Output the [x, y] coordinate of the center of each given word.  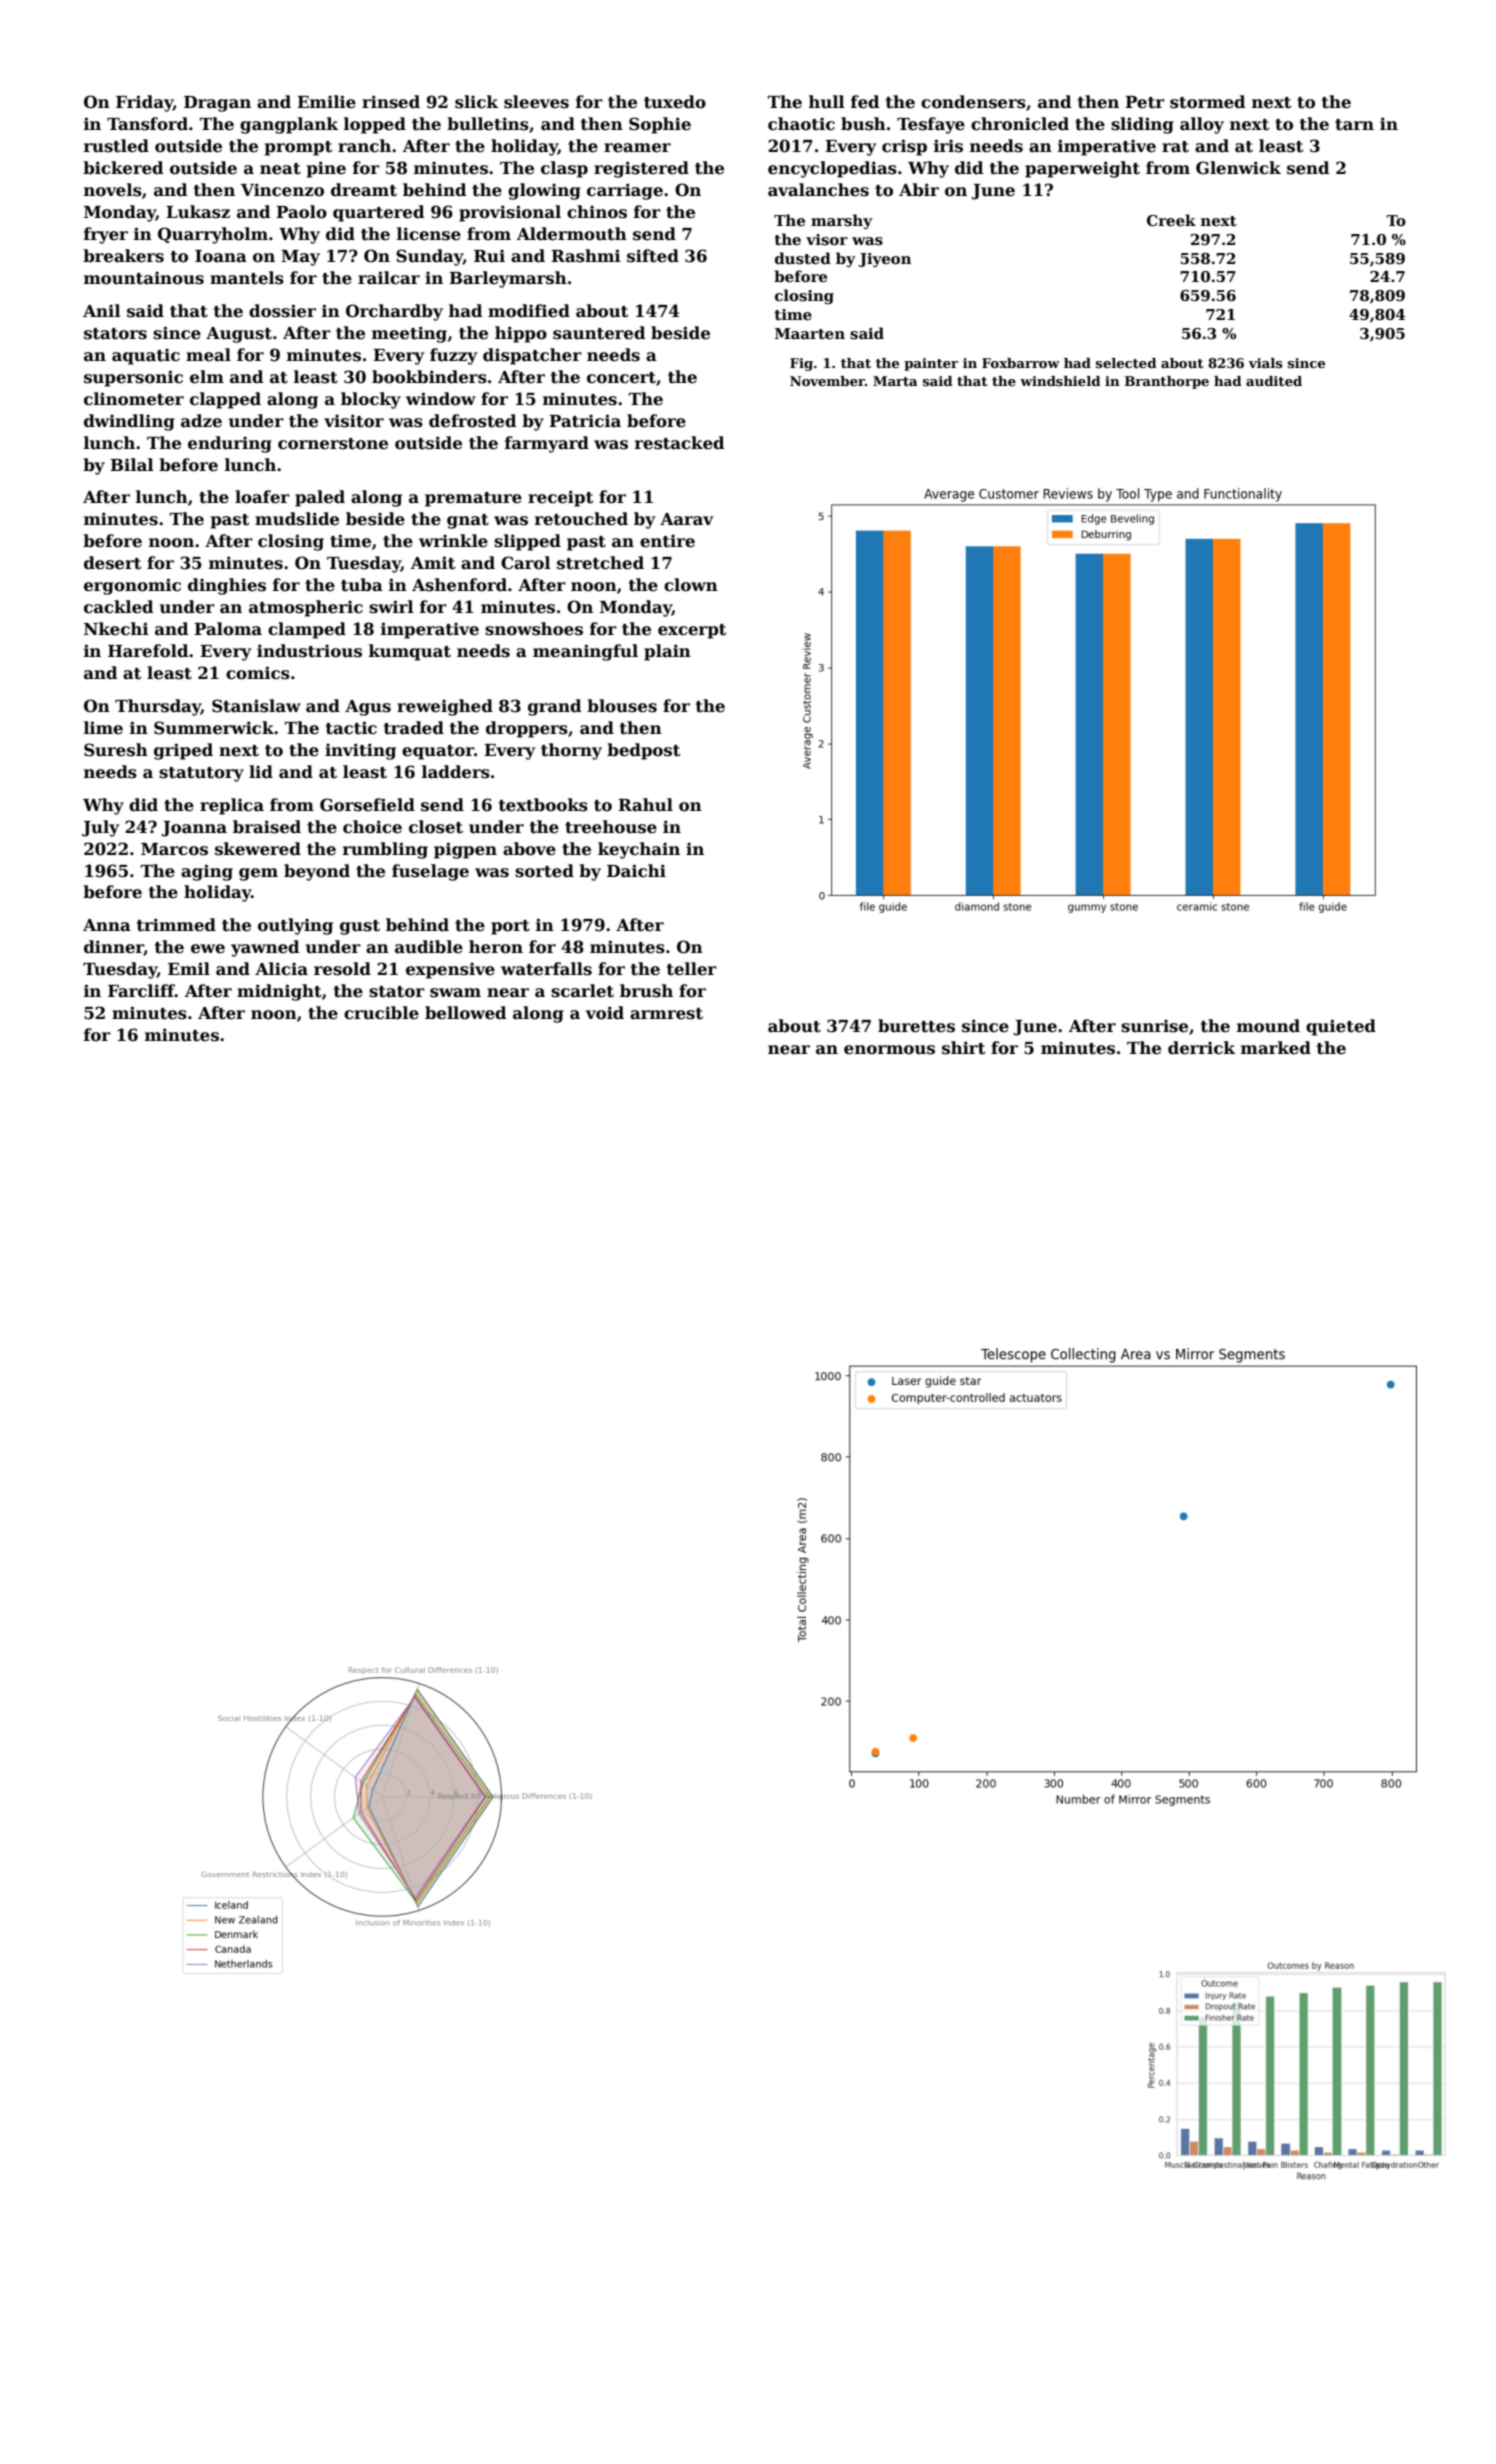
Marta [895, 381]
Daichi [636, 871]
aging [207, 872]
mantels [247, 278]
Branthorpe [1167, 382]
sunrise [1154, 1026]
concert [621, 378]
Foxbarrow [1021, 363]
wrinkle [453, 541]
